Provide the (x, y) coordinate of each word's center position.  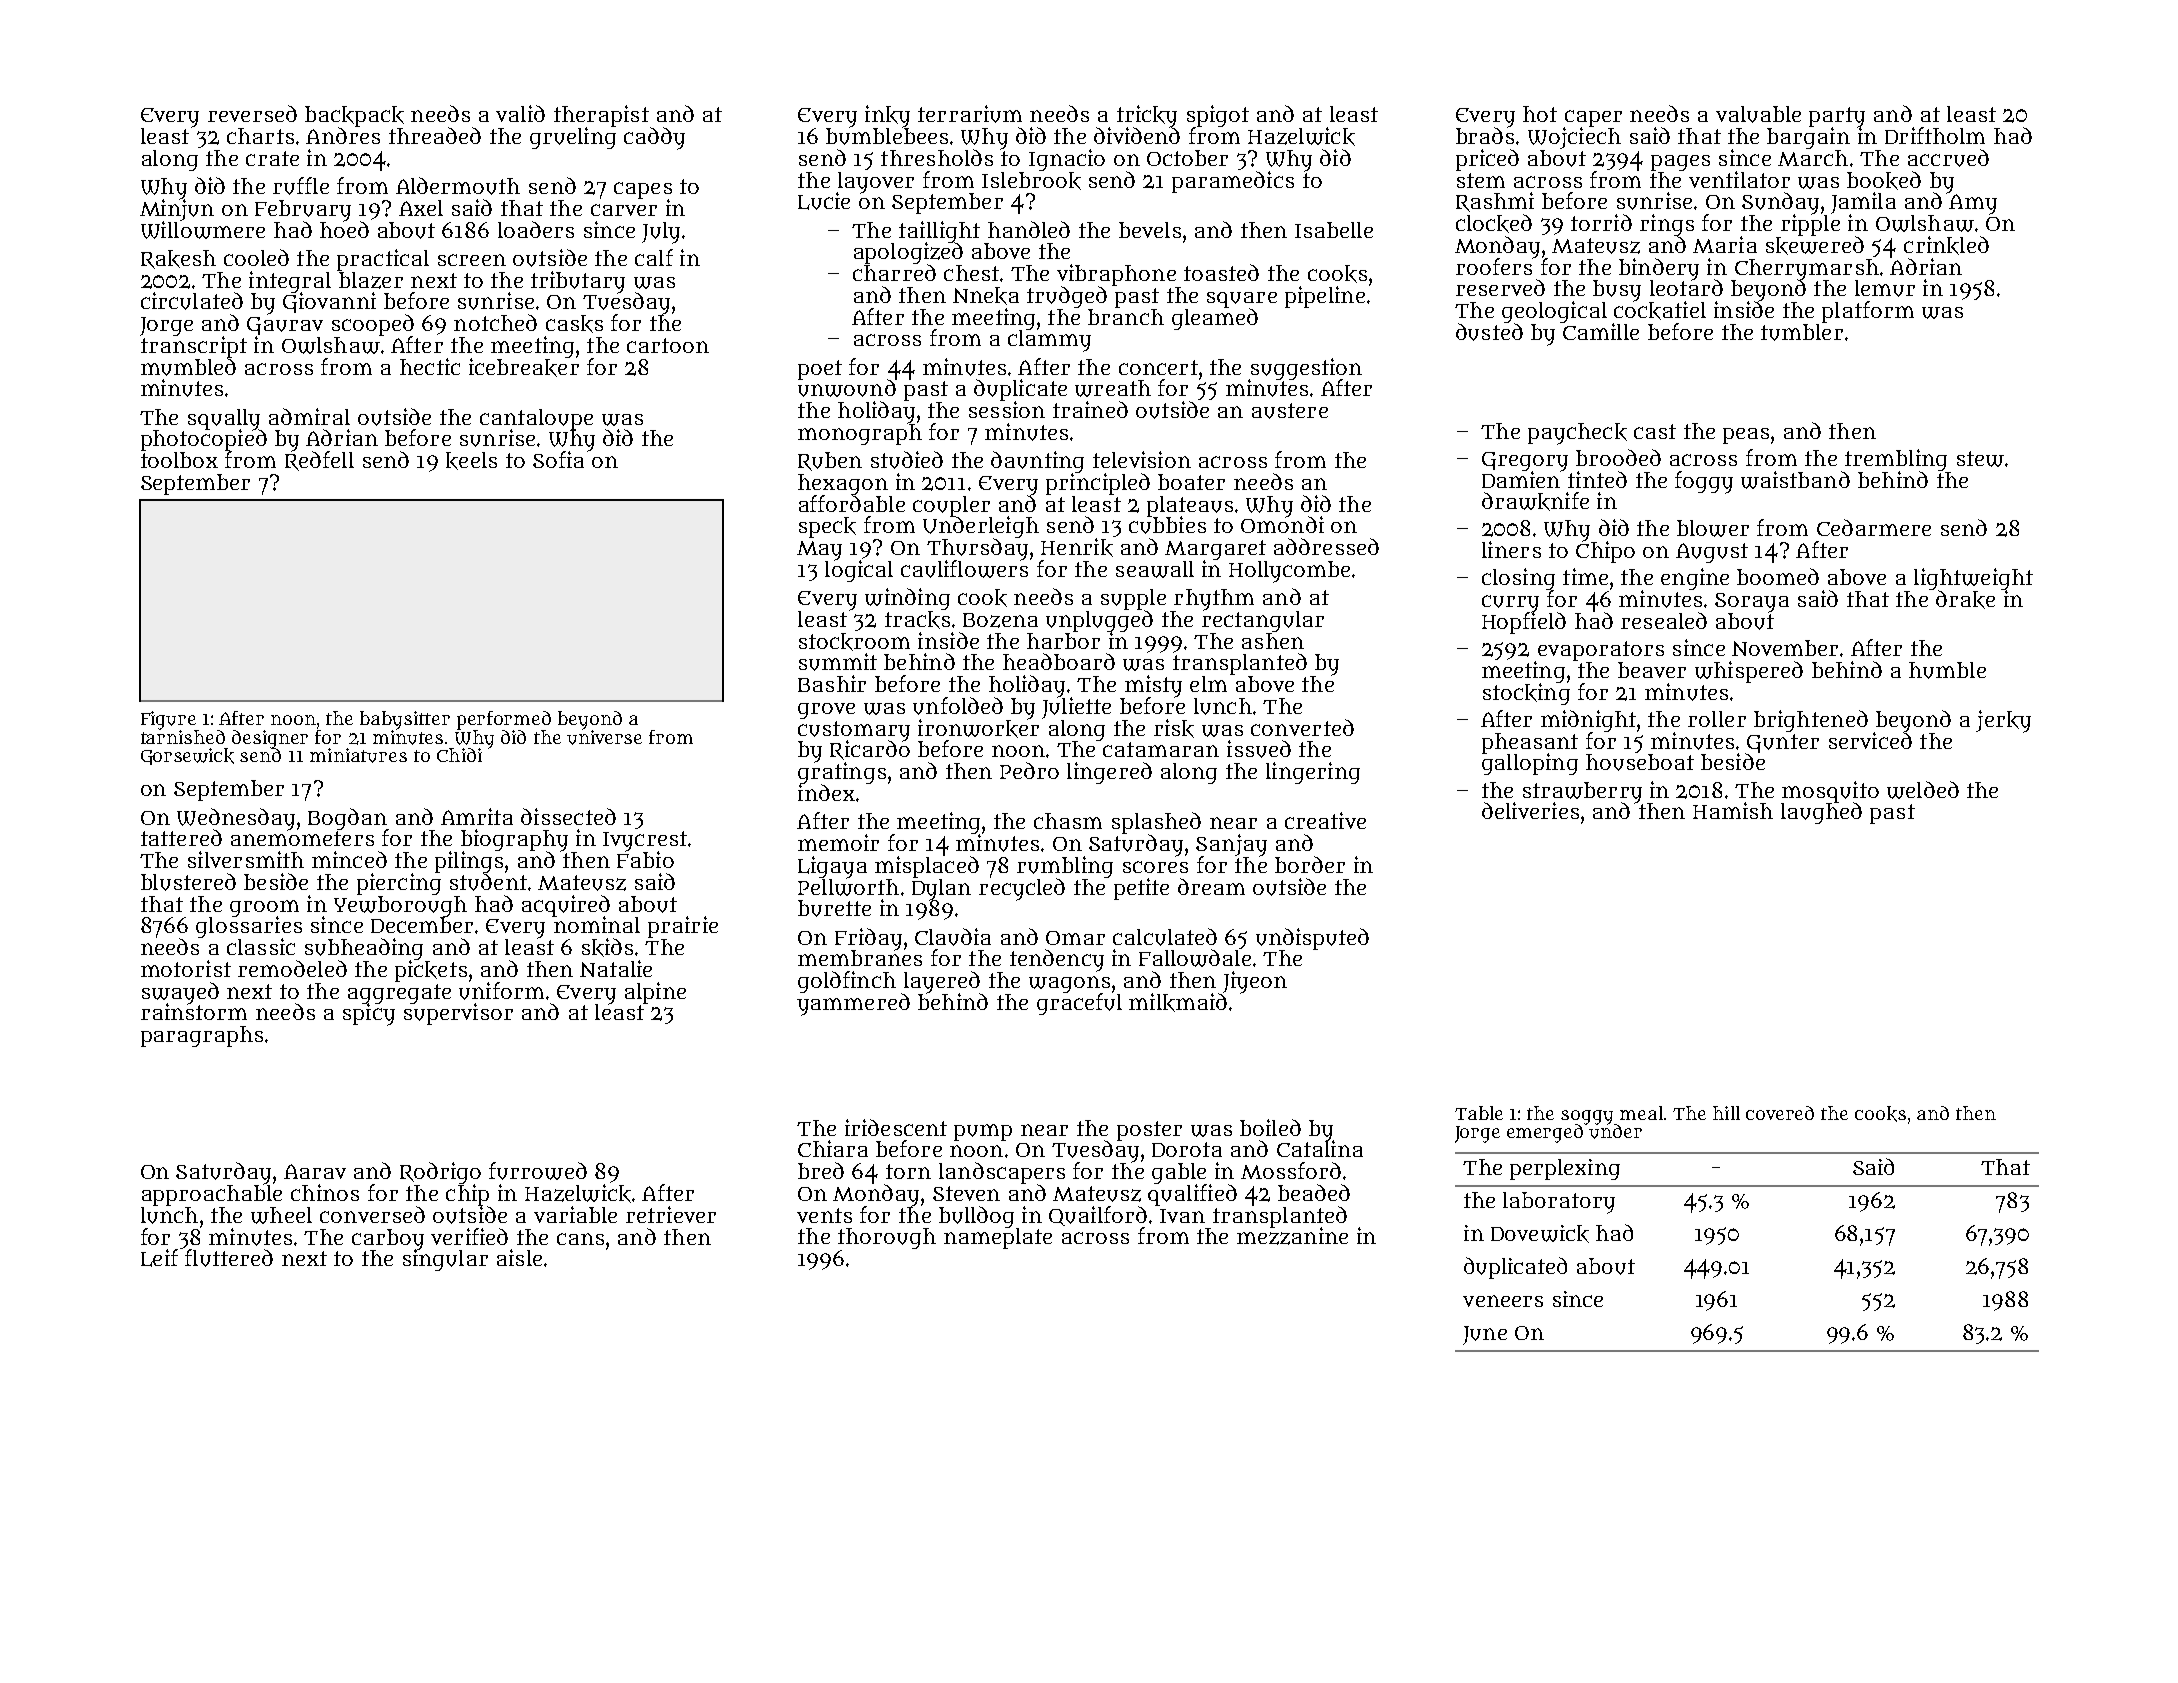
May (819, 551)
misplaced (927, 867)
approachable (212, 1195)
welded (1923, 790)
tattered (181, 837)
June (1485, 1335)
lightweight (1973, 579)
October (1187, 158)
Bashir (832, 683)
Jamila (1863, 203)
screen (472, 260)
